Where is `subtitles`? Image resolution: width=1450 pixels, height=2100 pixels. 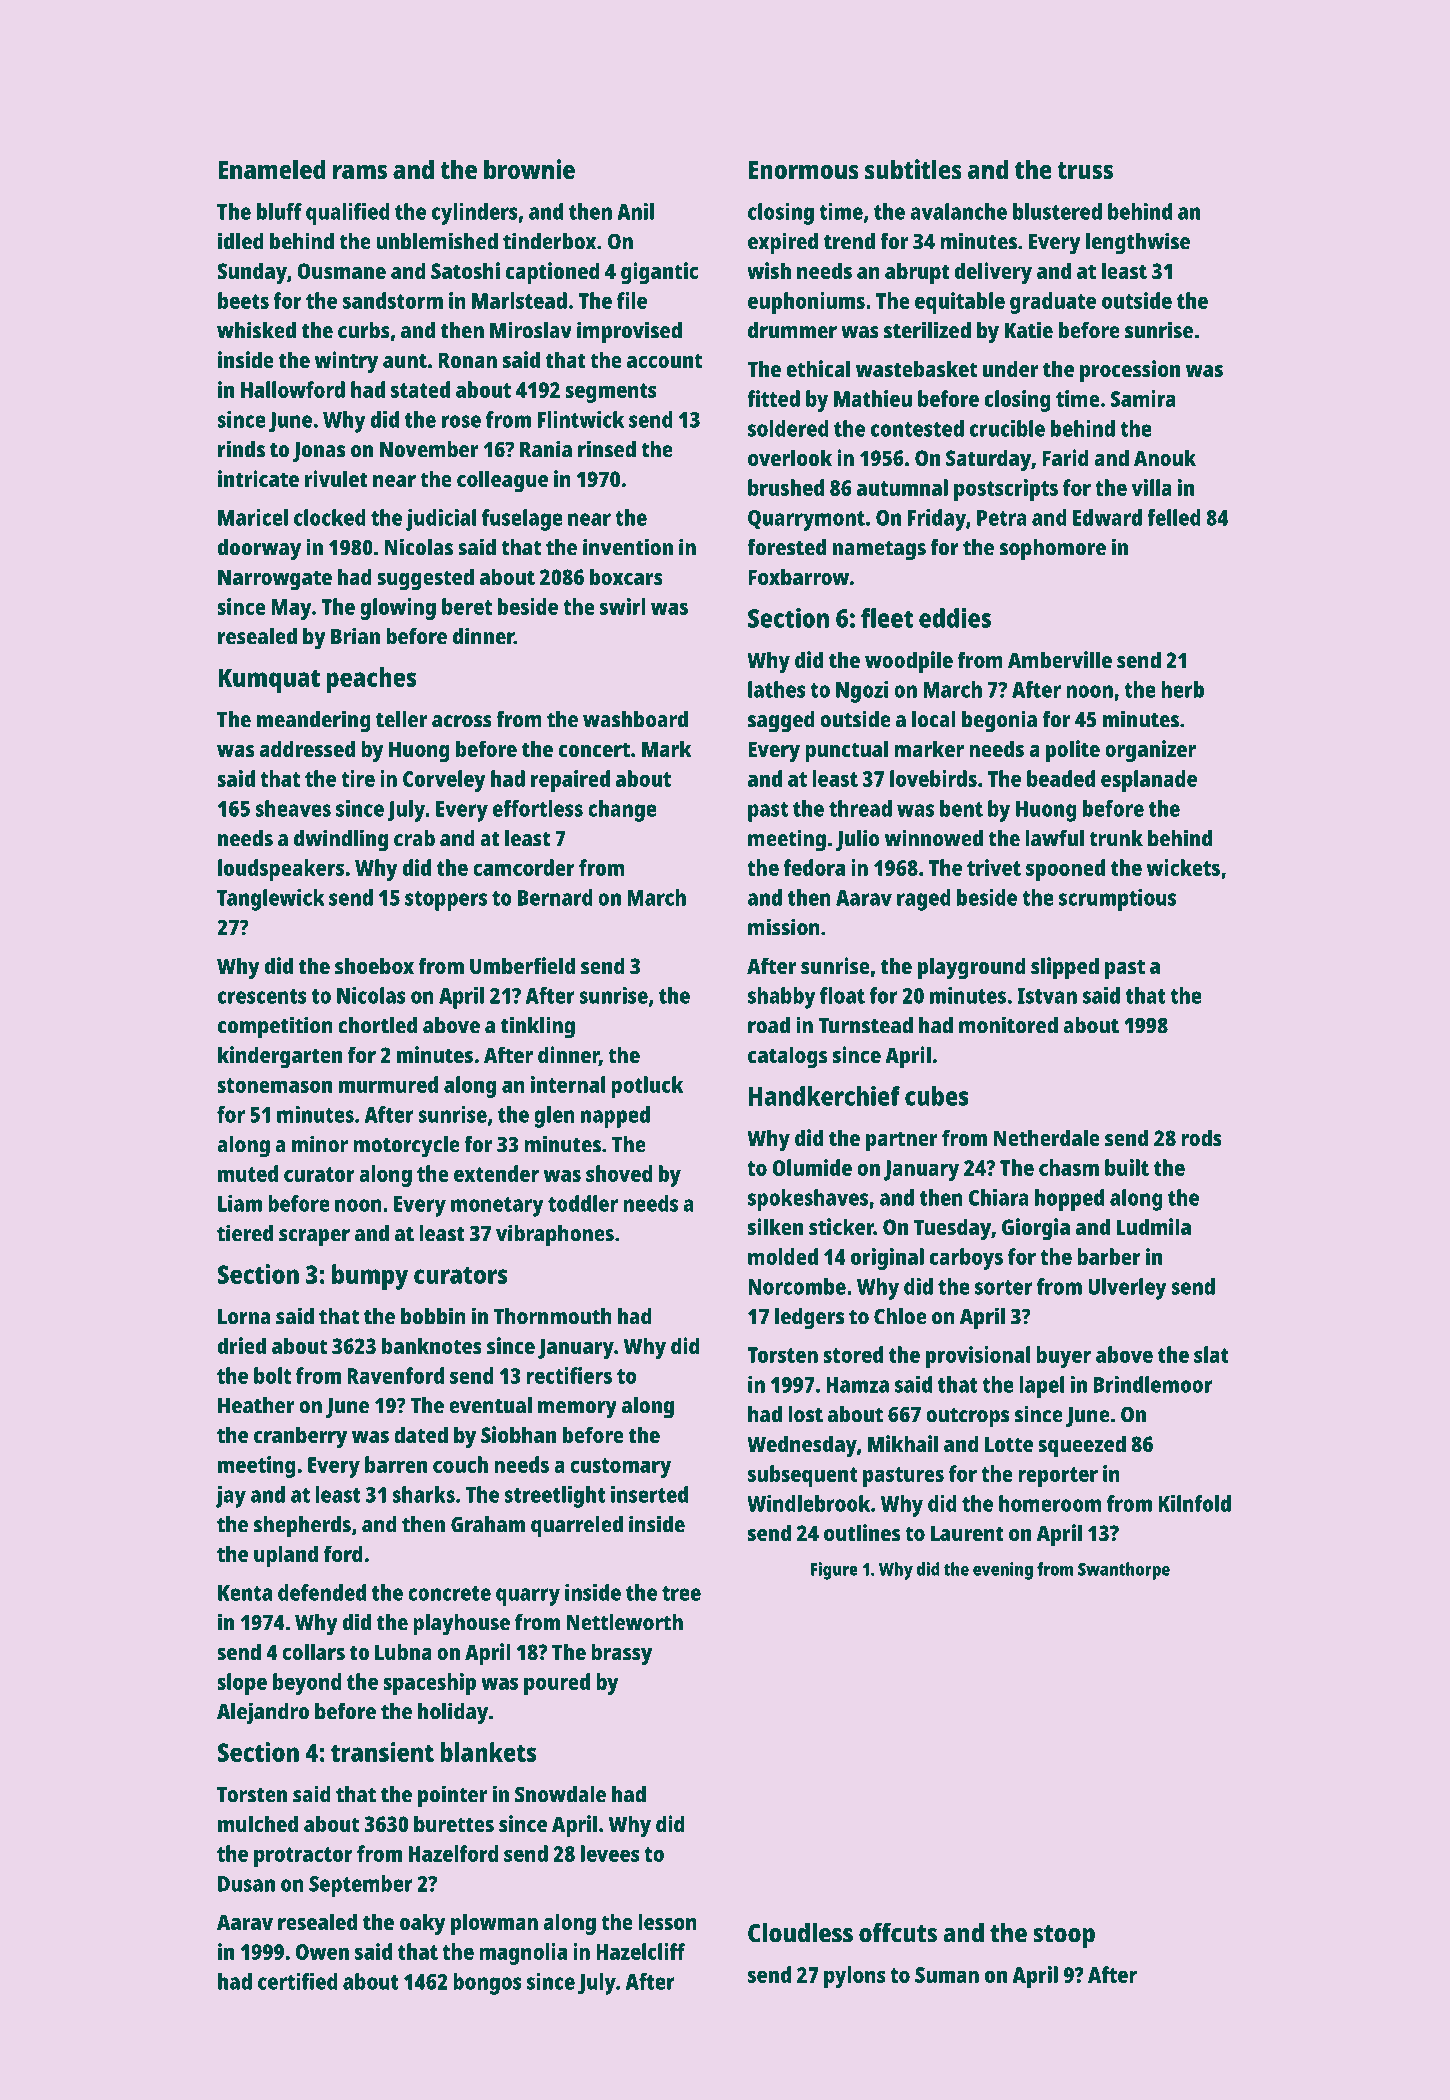 subtitles is located at coordinates (913, 169).
